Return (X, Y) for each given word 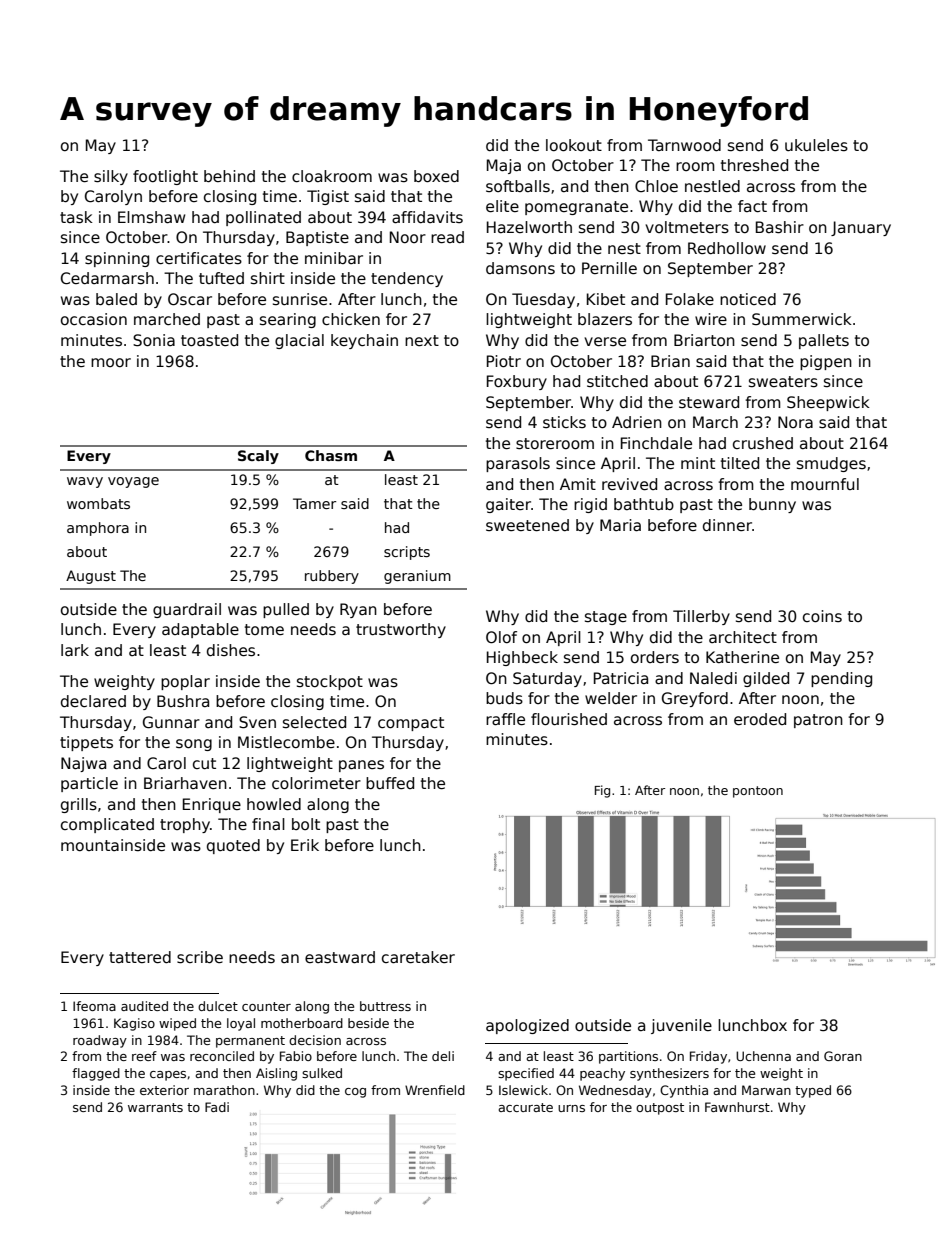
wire (711, 319)
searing (288, 320)
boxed (436, 176)
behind (229, 176)
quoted (233, 846)
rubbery (332, 577)
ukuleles (816, 145)
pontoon (758, 792)
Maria (620, 525)
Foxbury (517, 382)
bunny (772, 505)
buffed (390, 783)
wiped (177, 1024)
